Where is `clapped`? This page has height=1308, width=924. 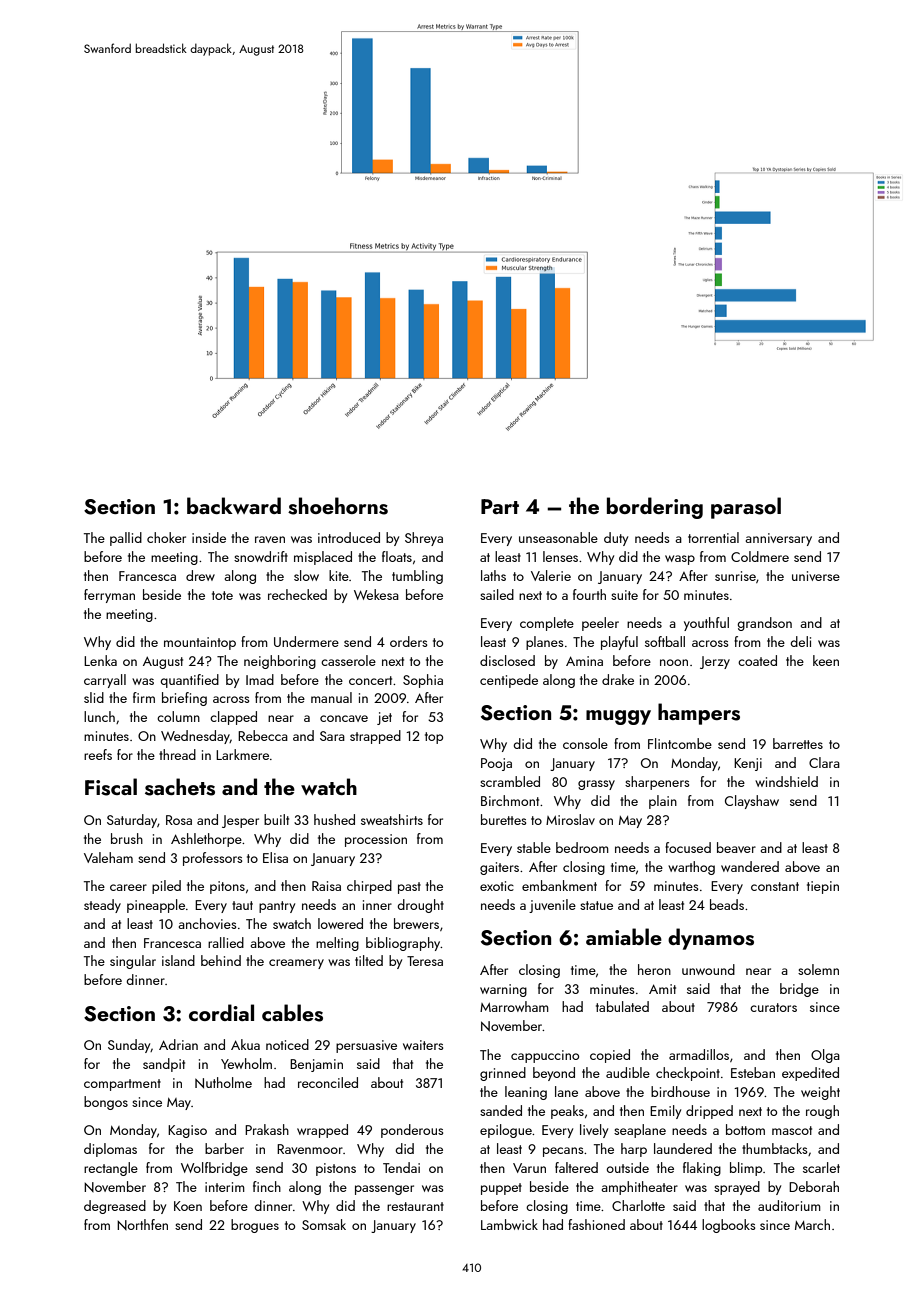 clapped is located at coordinates (233, 718).
